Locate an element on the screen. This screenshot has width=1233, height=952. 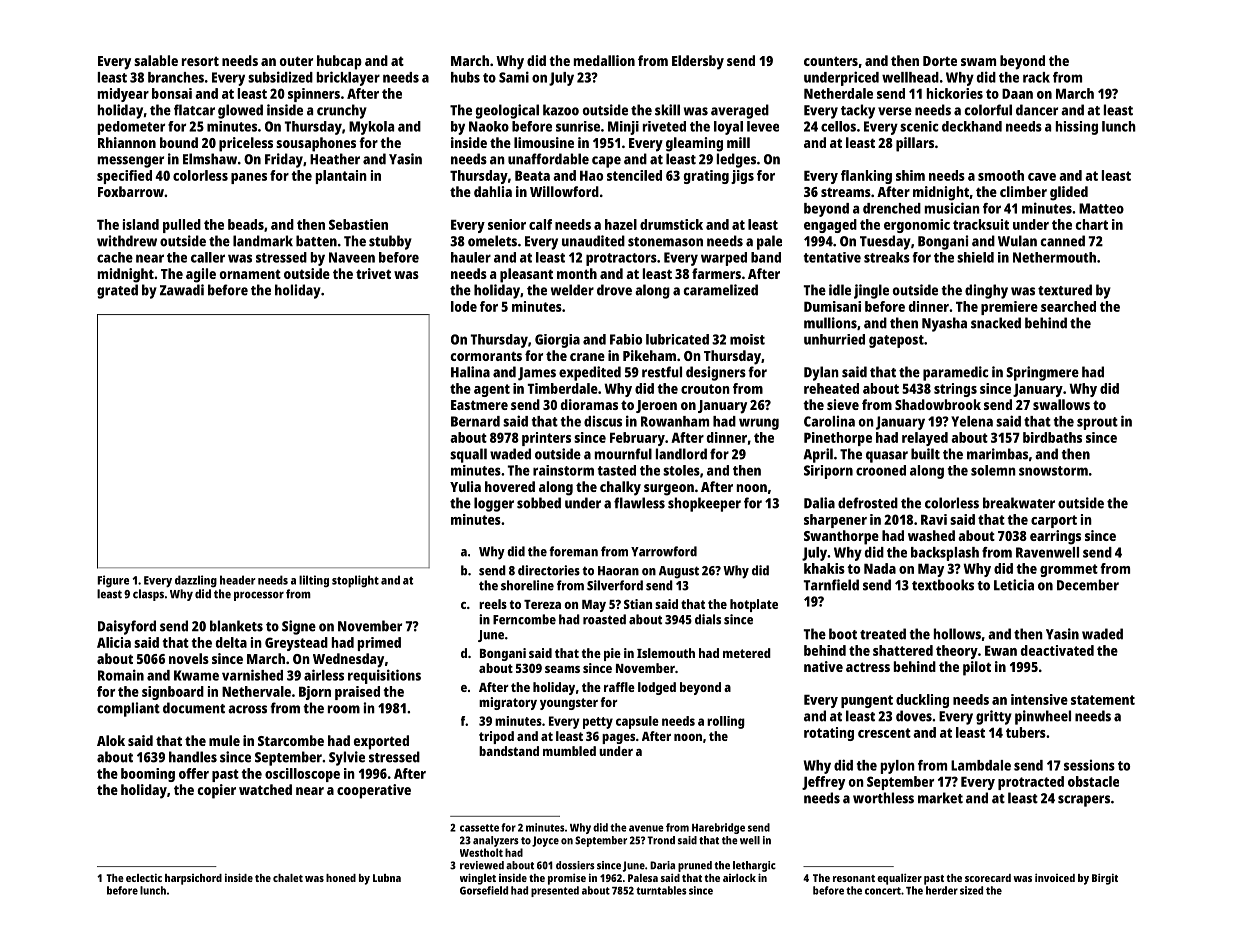
Birgit is located at coordinates (1105, 879).
